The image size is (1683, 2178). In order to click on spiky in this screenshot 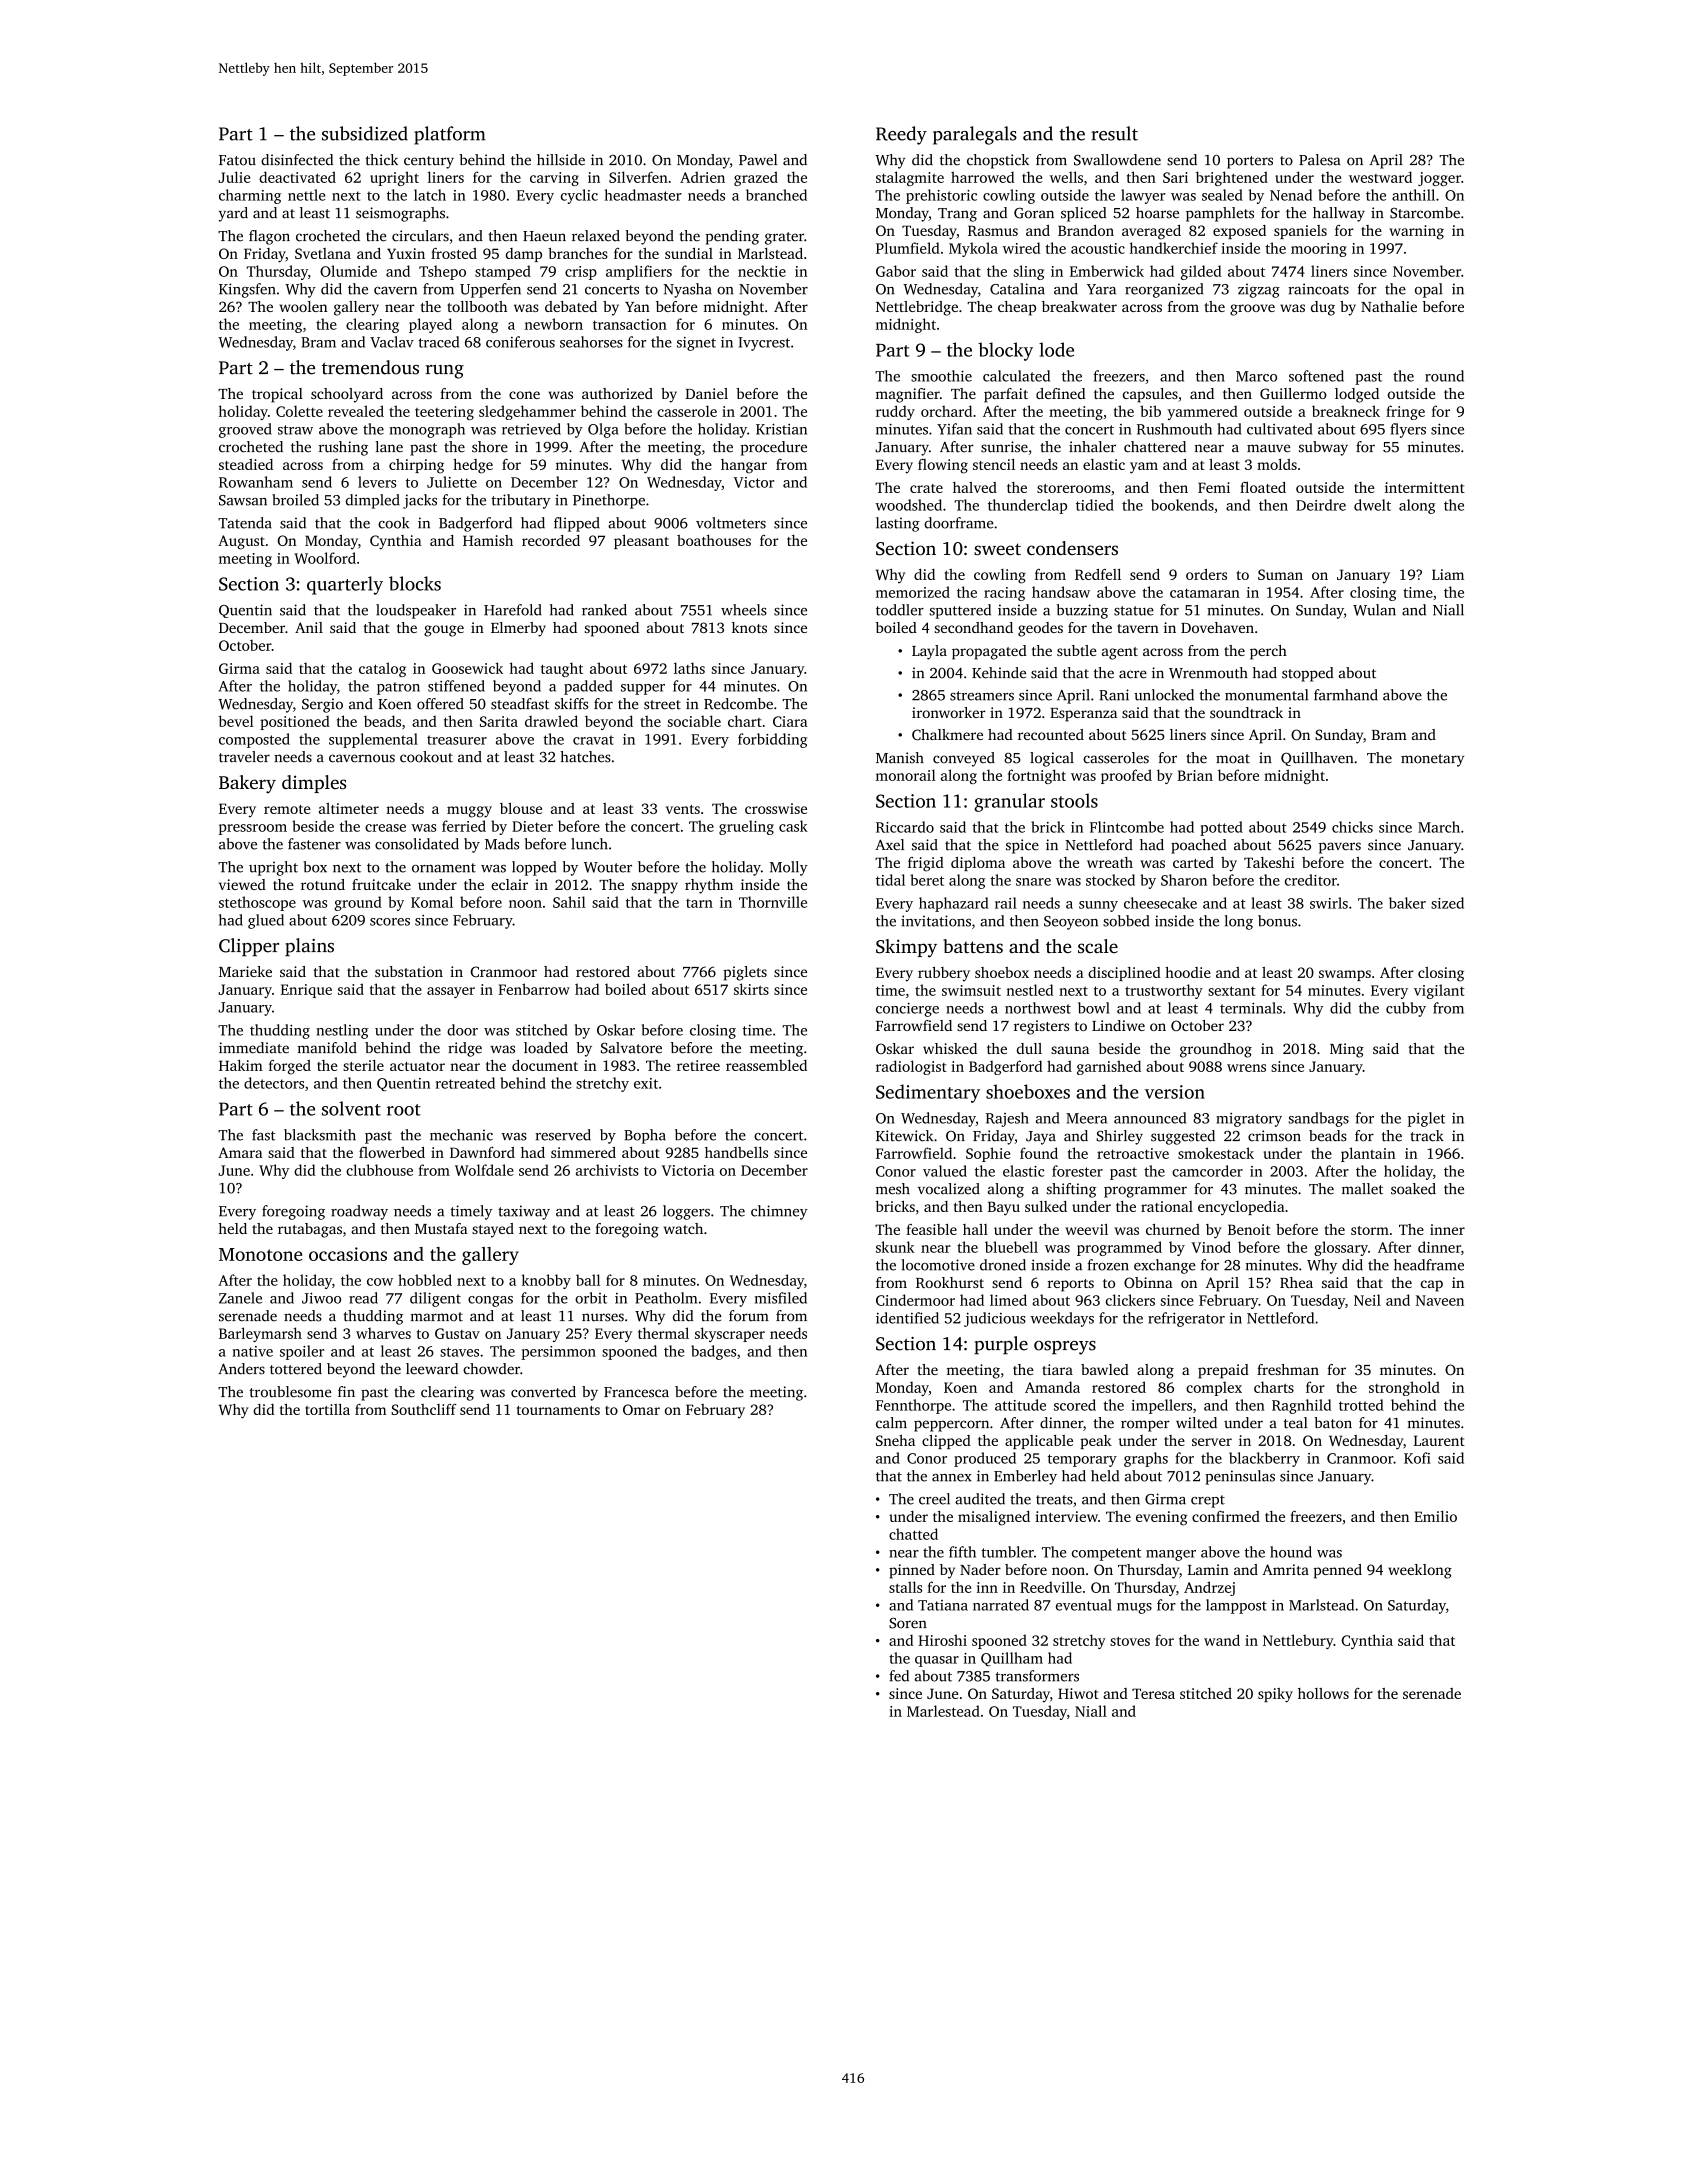, I will do `click(1275, 1695)`.
